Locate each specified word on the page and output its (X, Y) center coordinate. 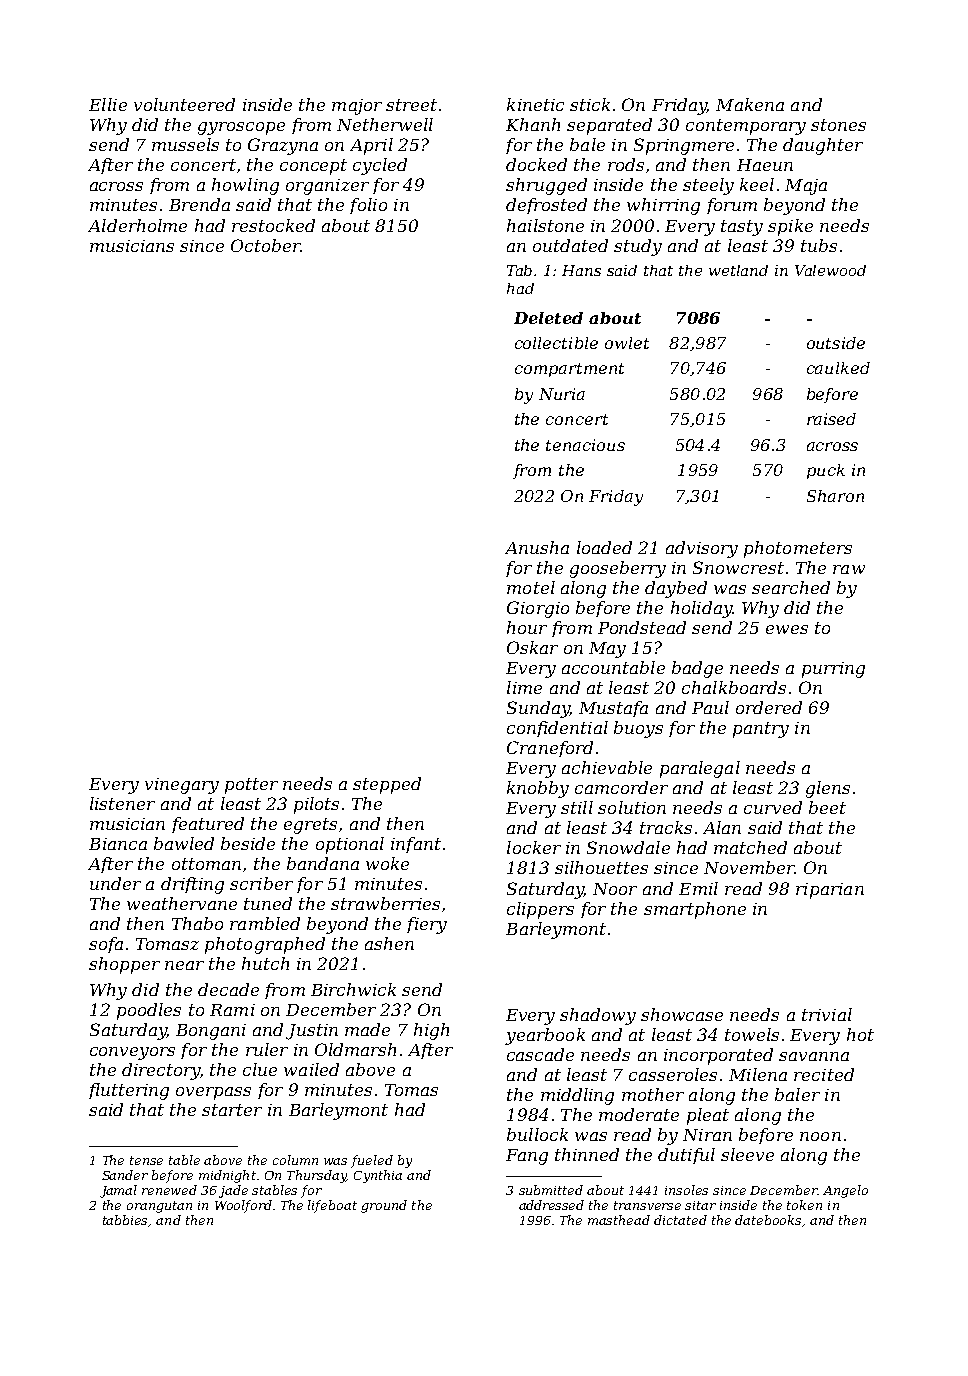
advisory (702, 549)
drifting (192, 885)
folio (368, 206)
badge (697, 669)
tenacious (585, 445)
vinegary (182, 786)
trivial (827, 1014)
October (265, 245)
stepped (387, 785)
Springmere (684, 146)
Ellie (108, 104)
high (431, 1031)
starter (232, 1110)
